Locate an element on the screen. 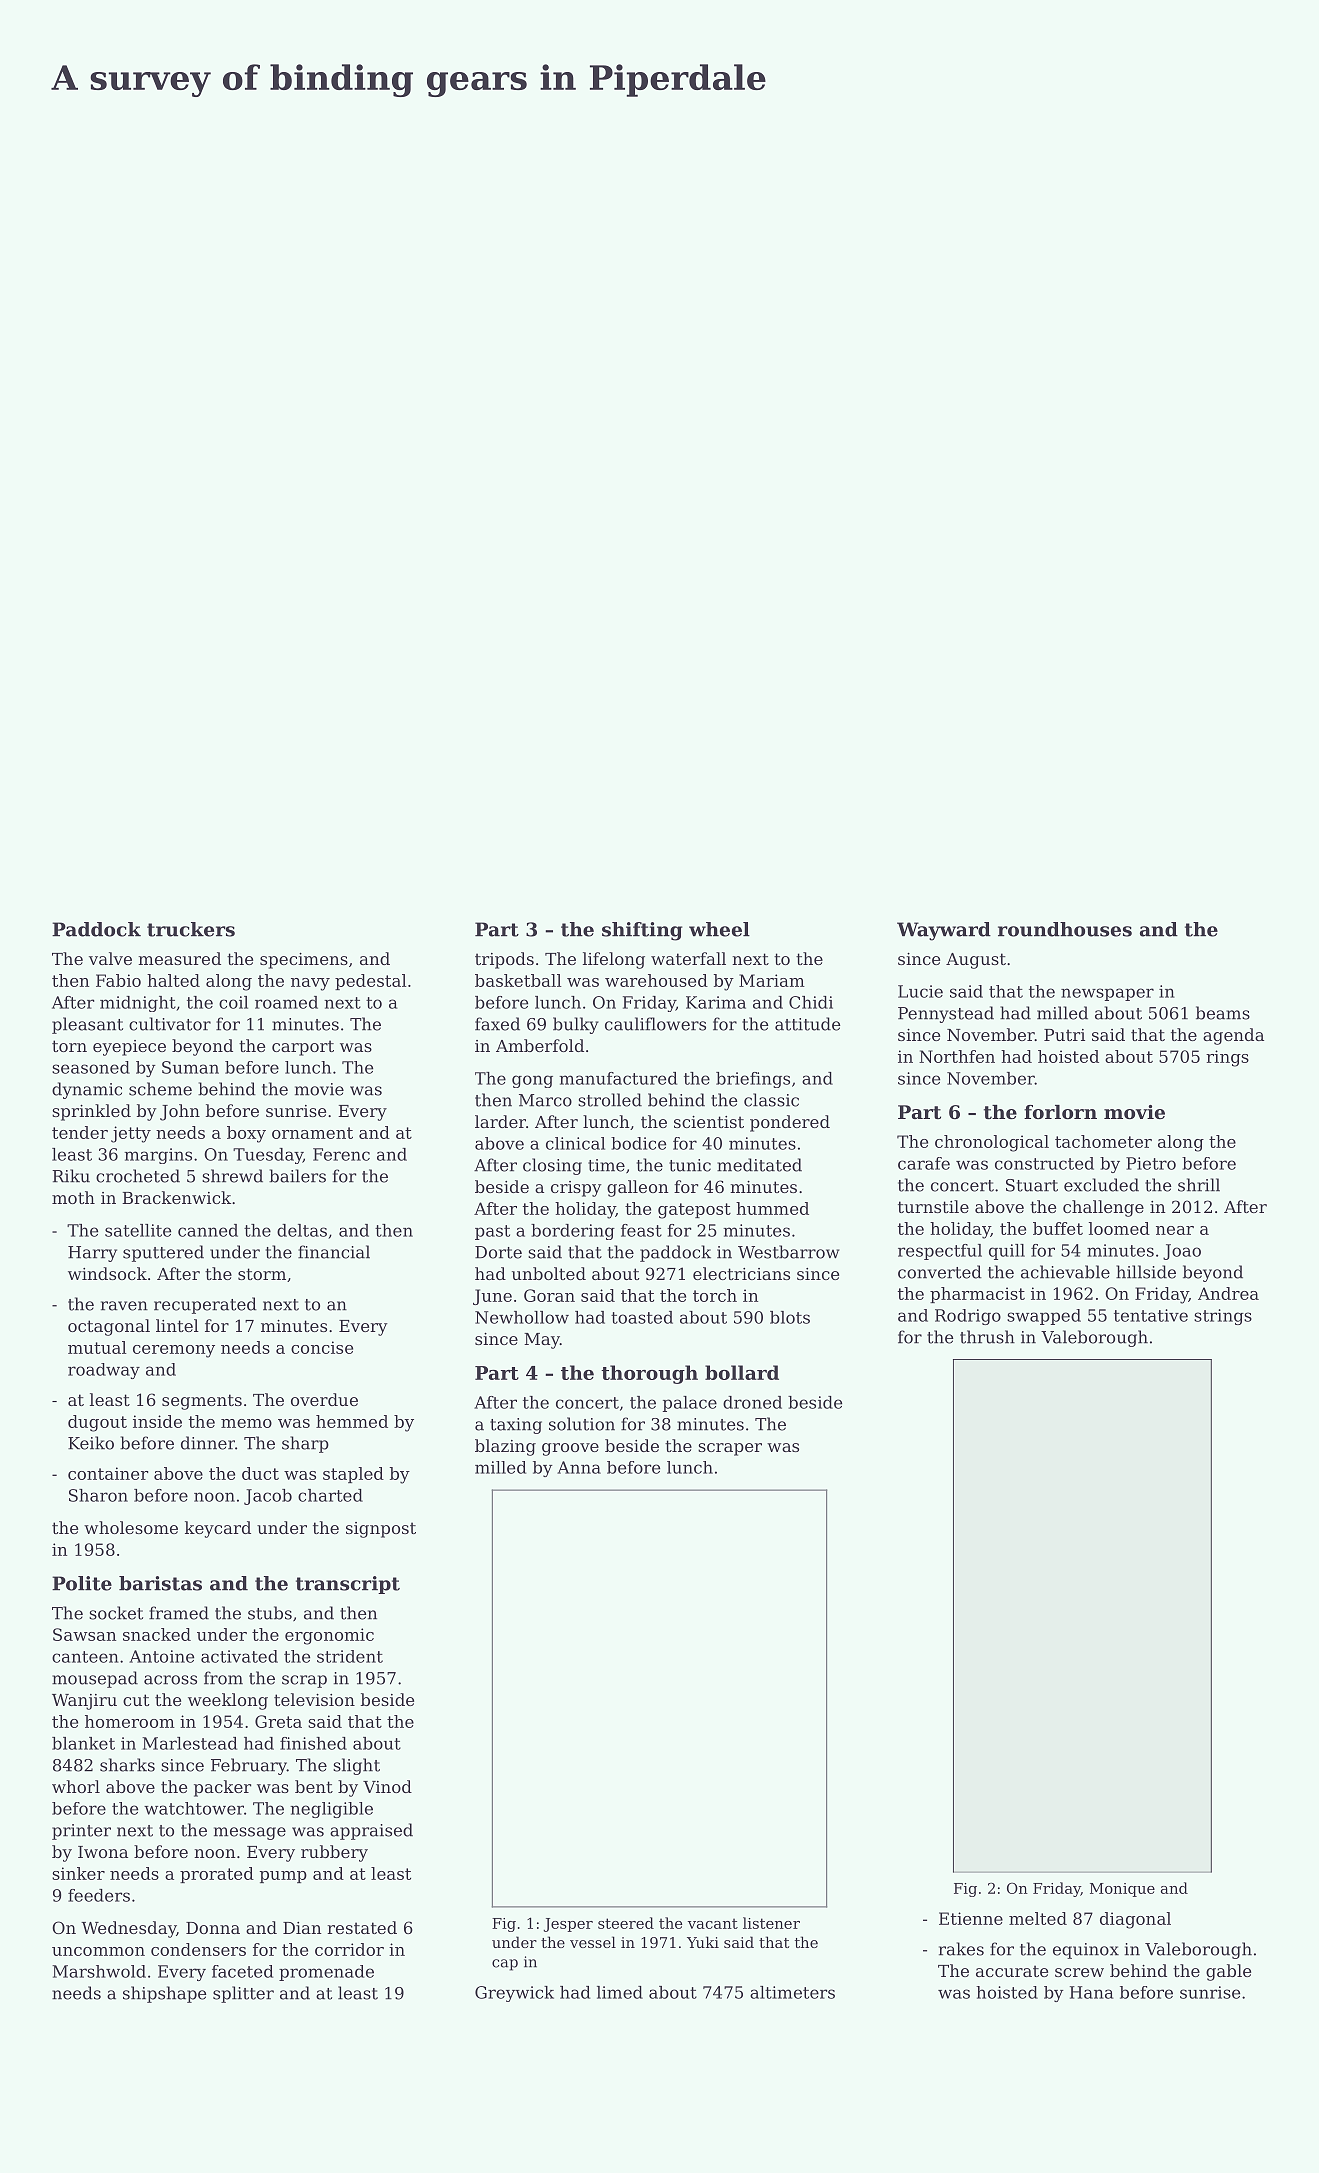  television is located at coordinates (314, 1699).
